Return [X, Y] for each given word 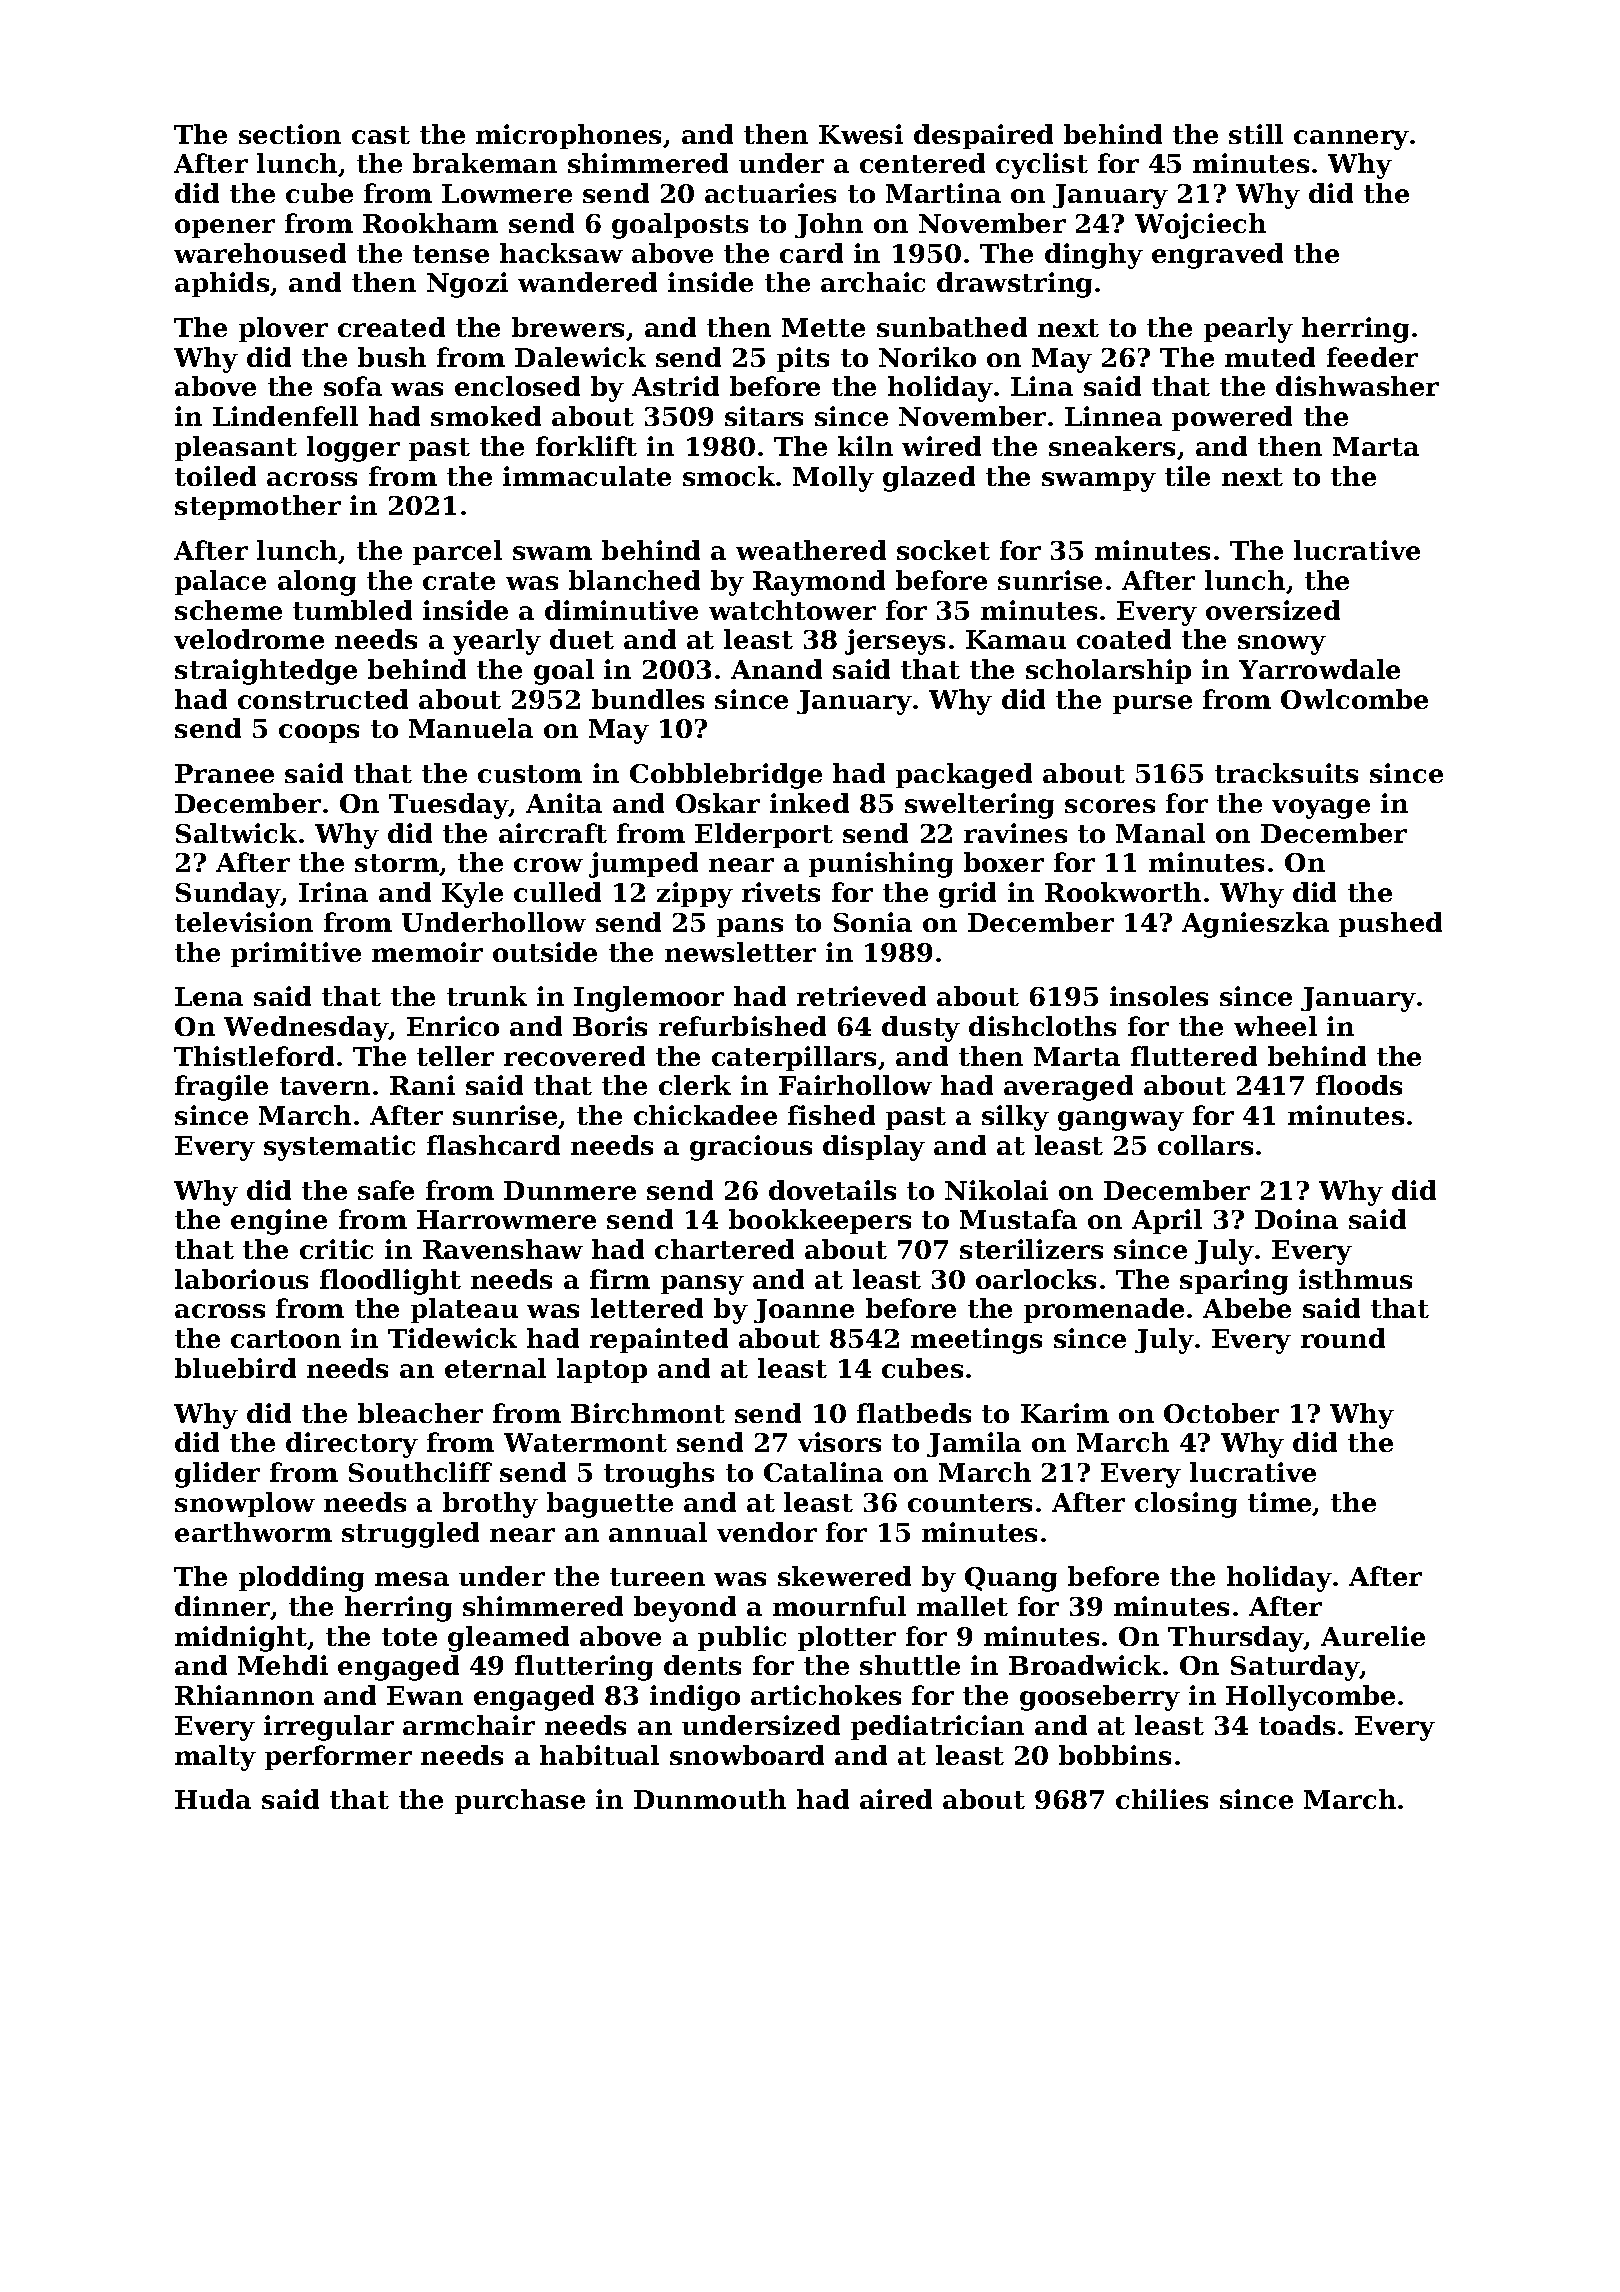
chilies [1162, 1799]
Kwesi [861, 134]
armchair [469, 1725]
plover [283, 329]
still [1256, 134]
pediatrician [937, 1727]
